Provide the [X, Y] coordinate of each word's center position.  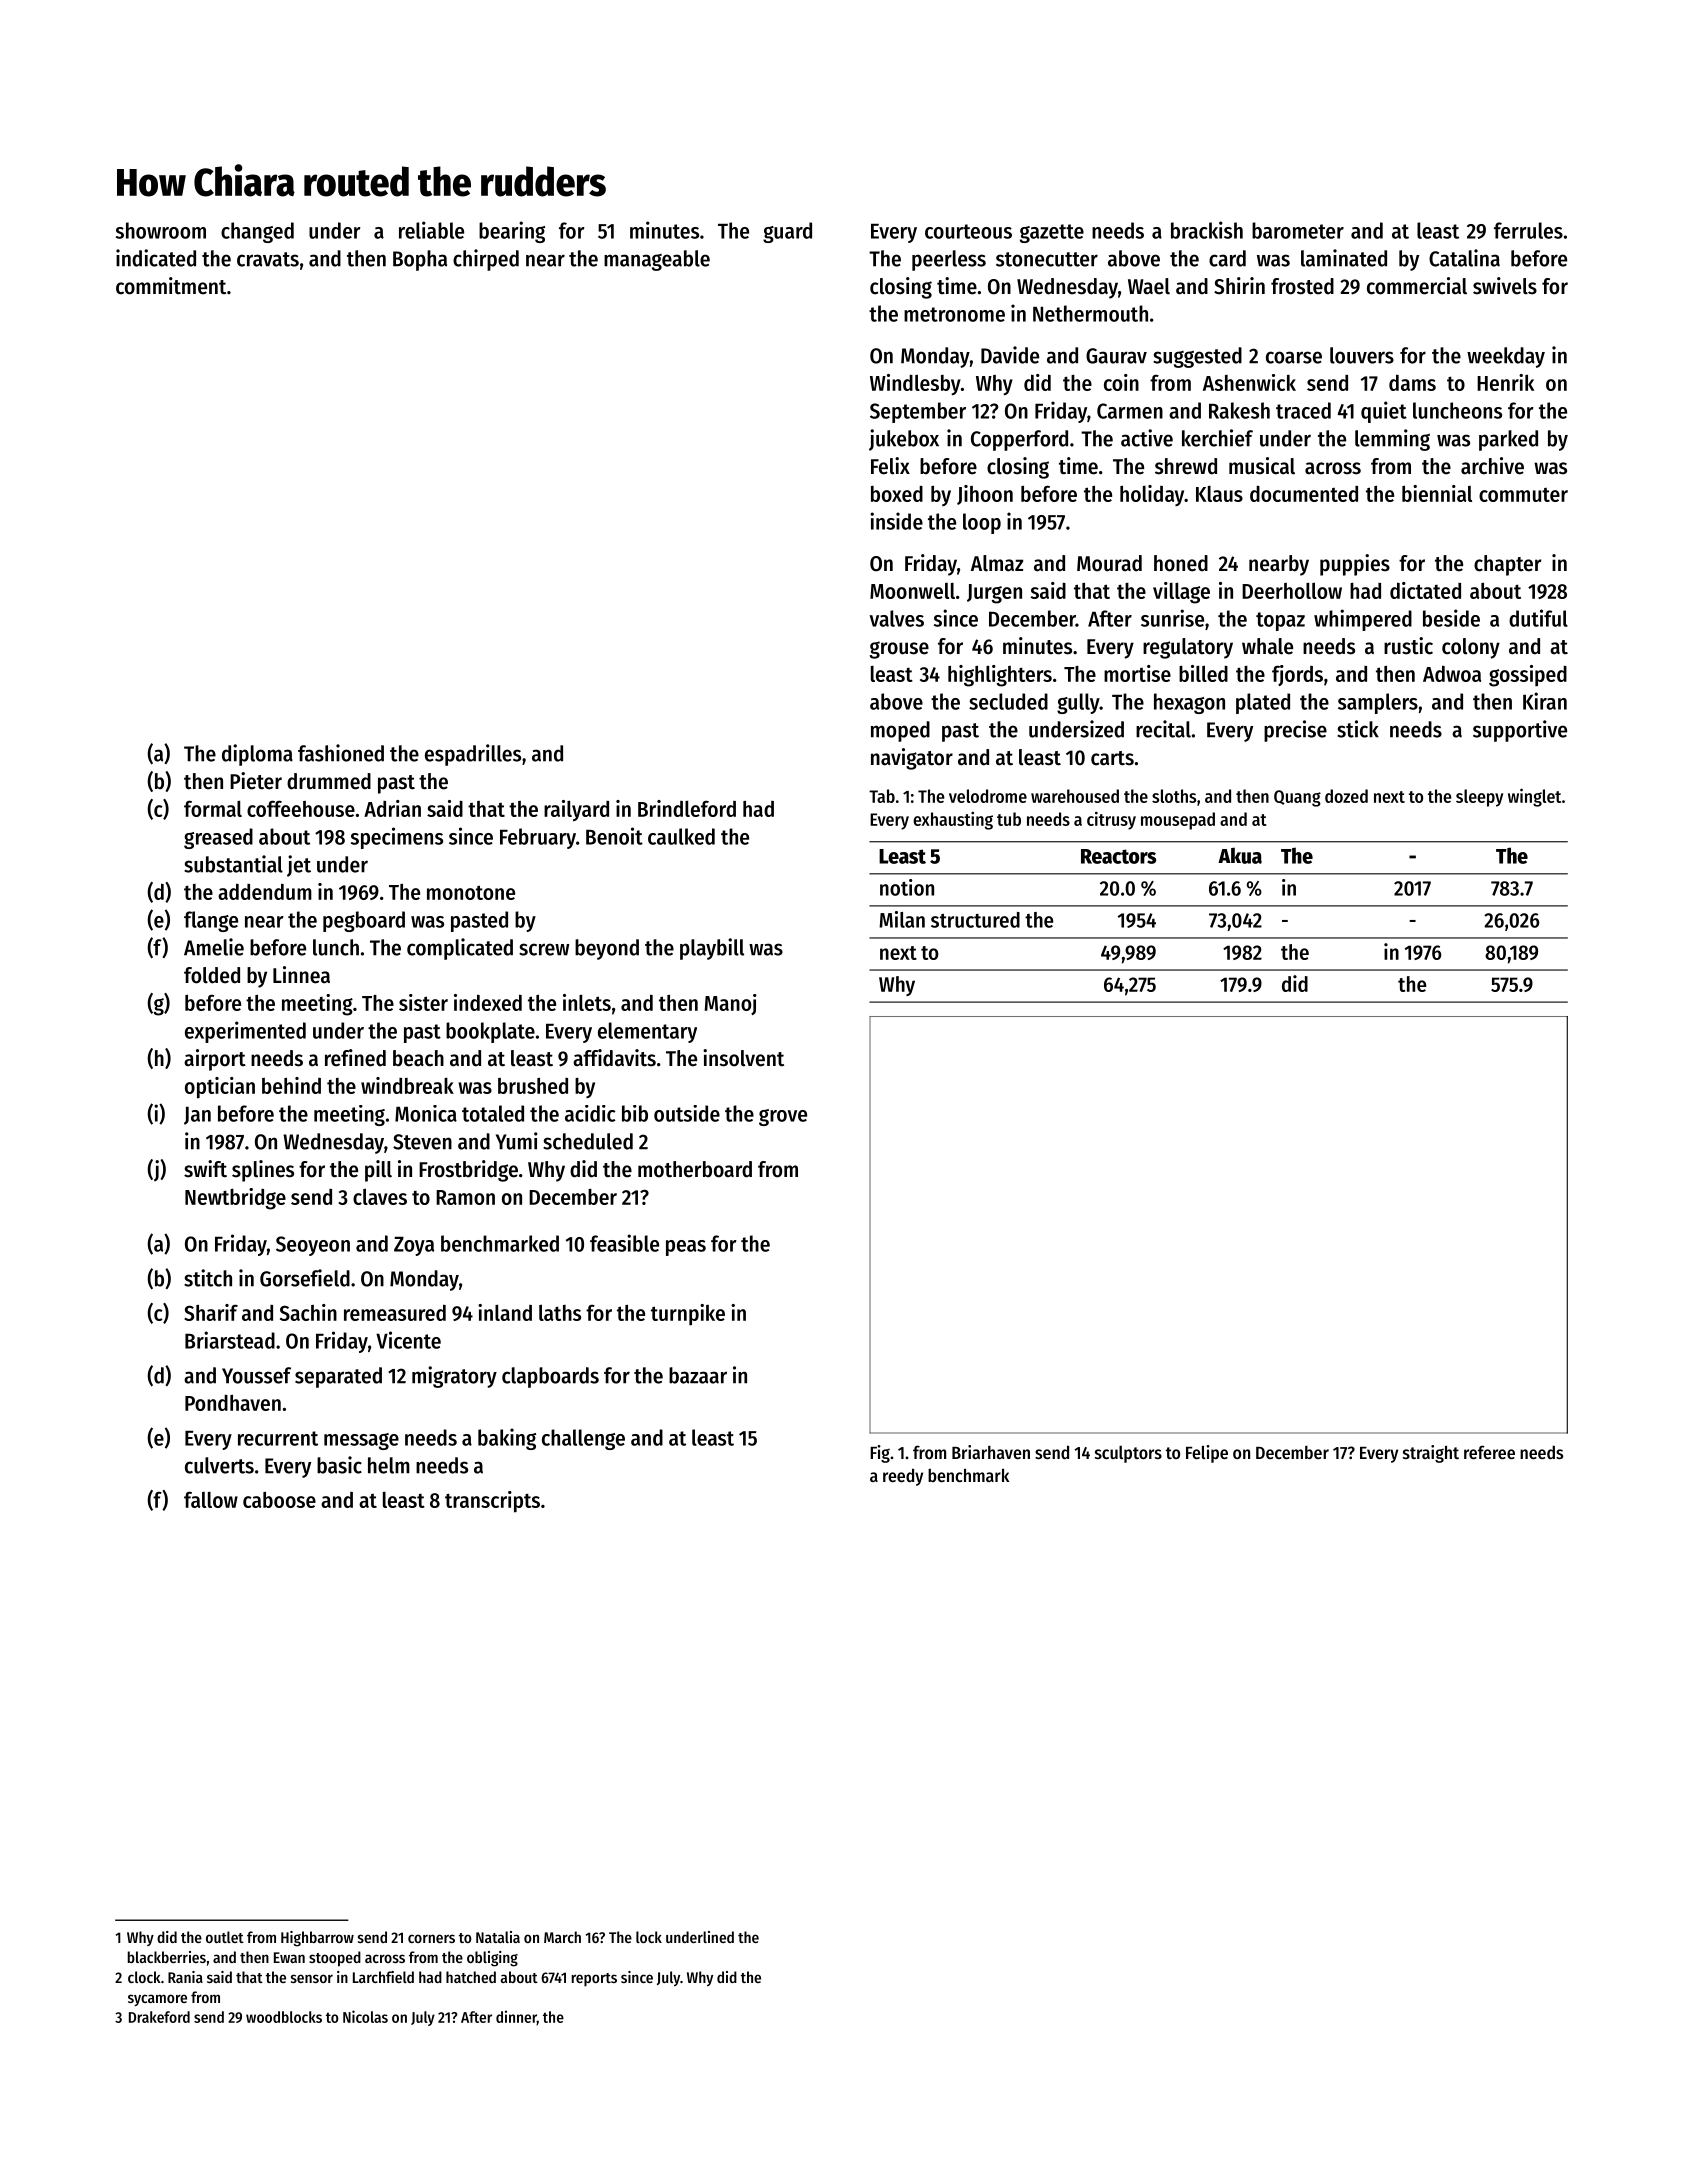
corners [431, 1938]
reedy [903, 1477]
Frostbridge [468, 1171]
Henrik [1505, 382]
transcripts [492, 1502]
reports [594, 1979]
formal [213, 808]
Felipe [1207, 1454]
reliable [431, 230]
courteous [968, 231]
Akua [1240, 855]
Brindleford [687, 808]
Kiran [1545, 701]
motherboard [695, 1169]
